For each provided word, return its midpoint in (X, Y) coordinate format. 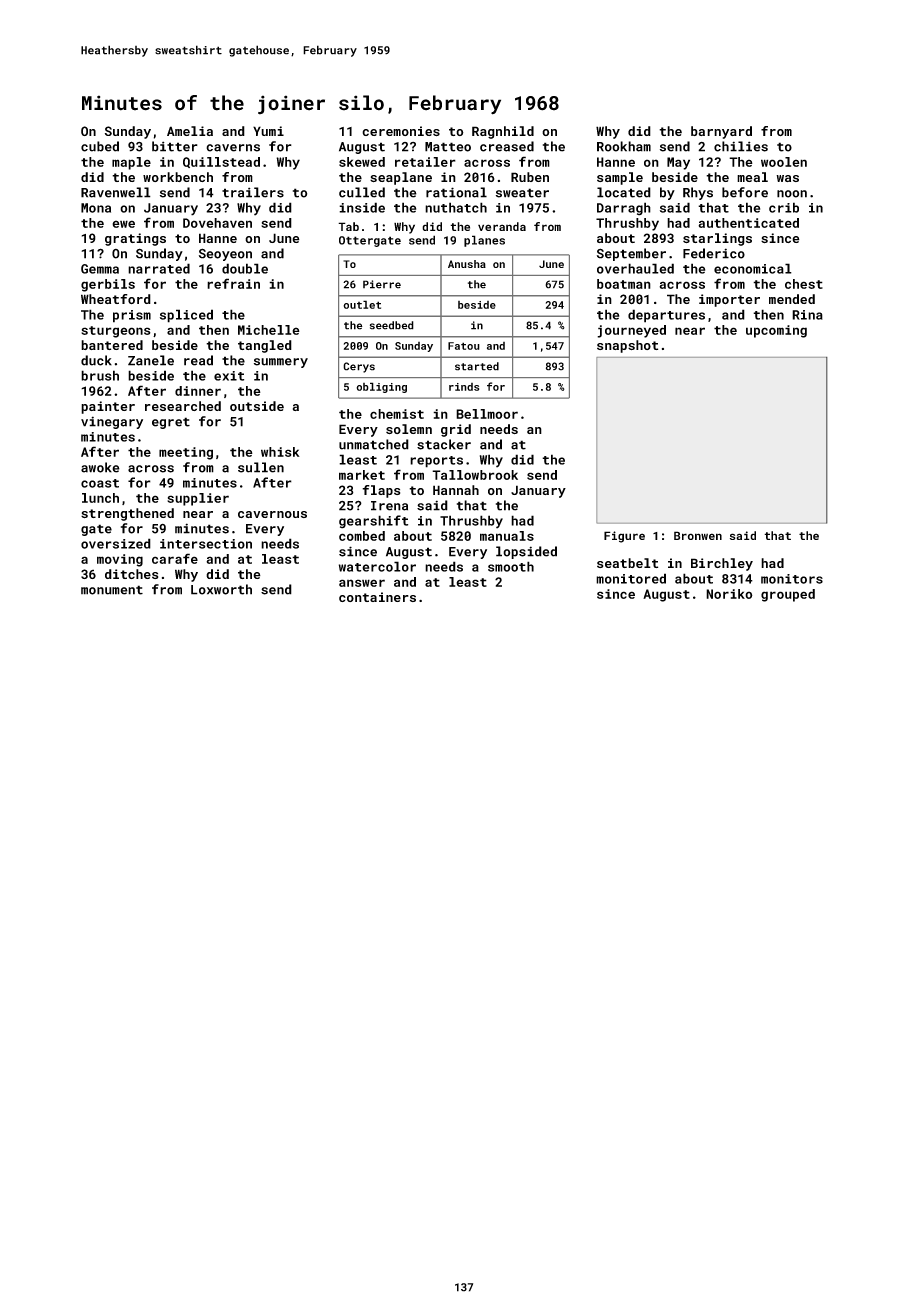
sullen (261, 467)
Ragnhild (503, 132)
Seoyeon (225, 254)
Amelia (190, 131)
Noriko (729, 594)
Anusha (467, 264)
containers (377, 597)
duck (96, 360)
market (362, 475)
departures (666, 316)
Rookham (624, 146)
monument (112, 590)
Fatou (464, 346)
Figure (624, 537)
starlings (717, 239)
